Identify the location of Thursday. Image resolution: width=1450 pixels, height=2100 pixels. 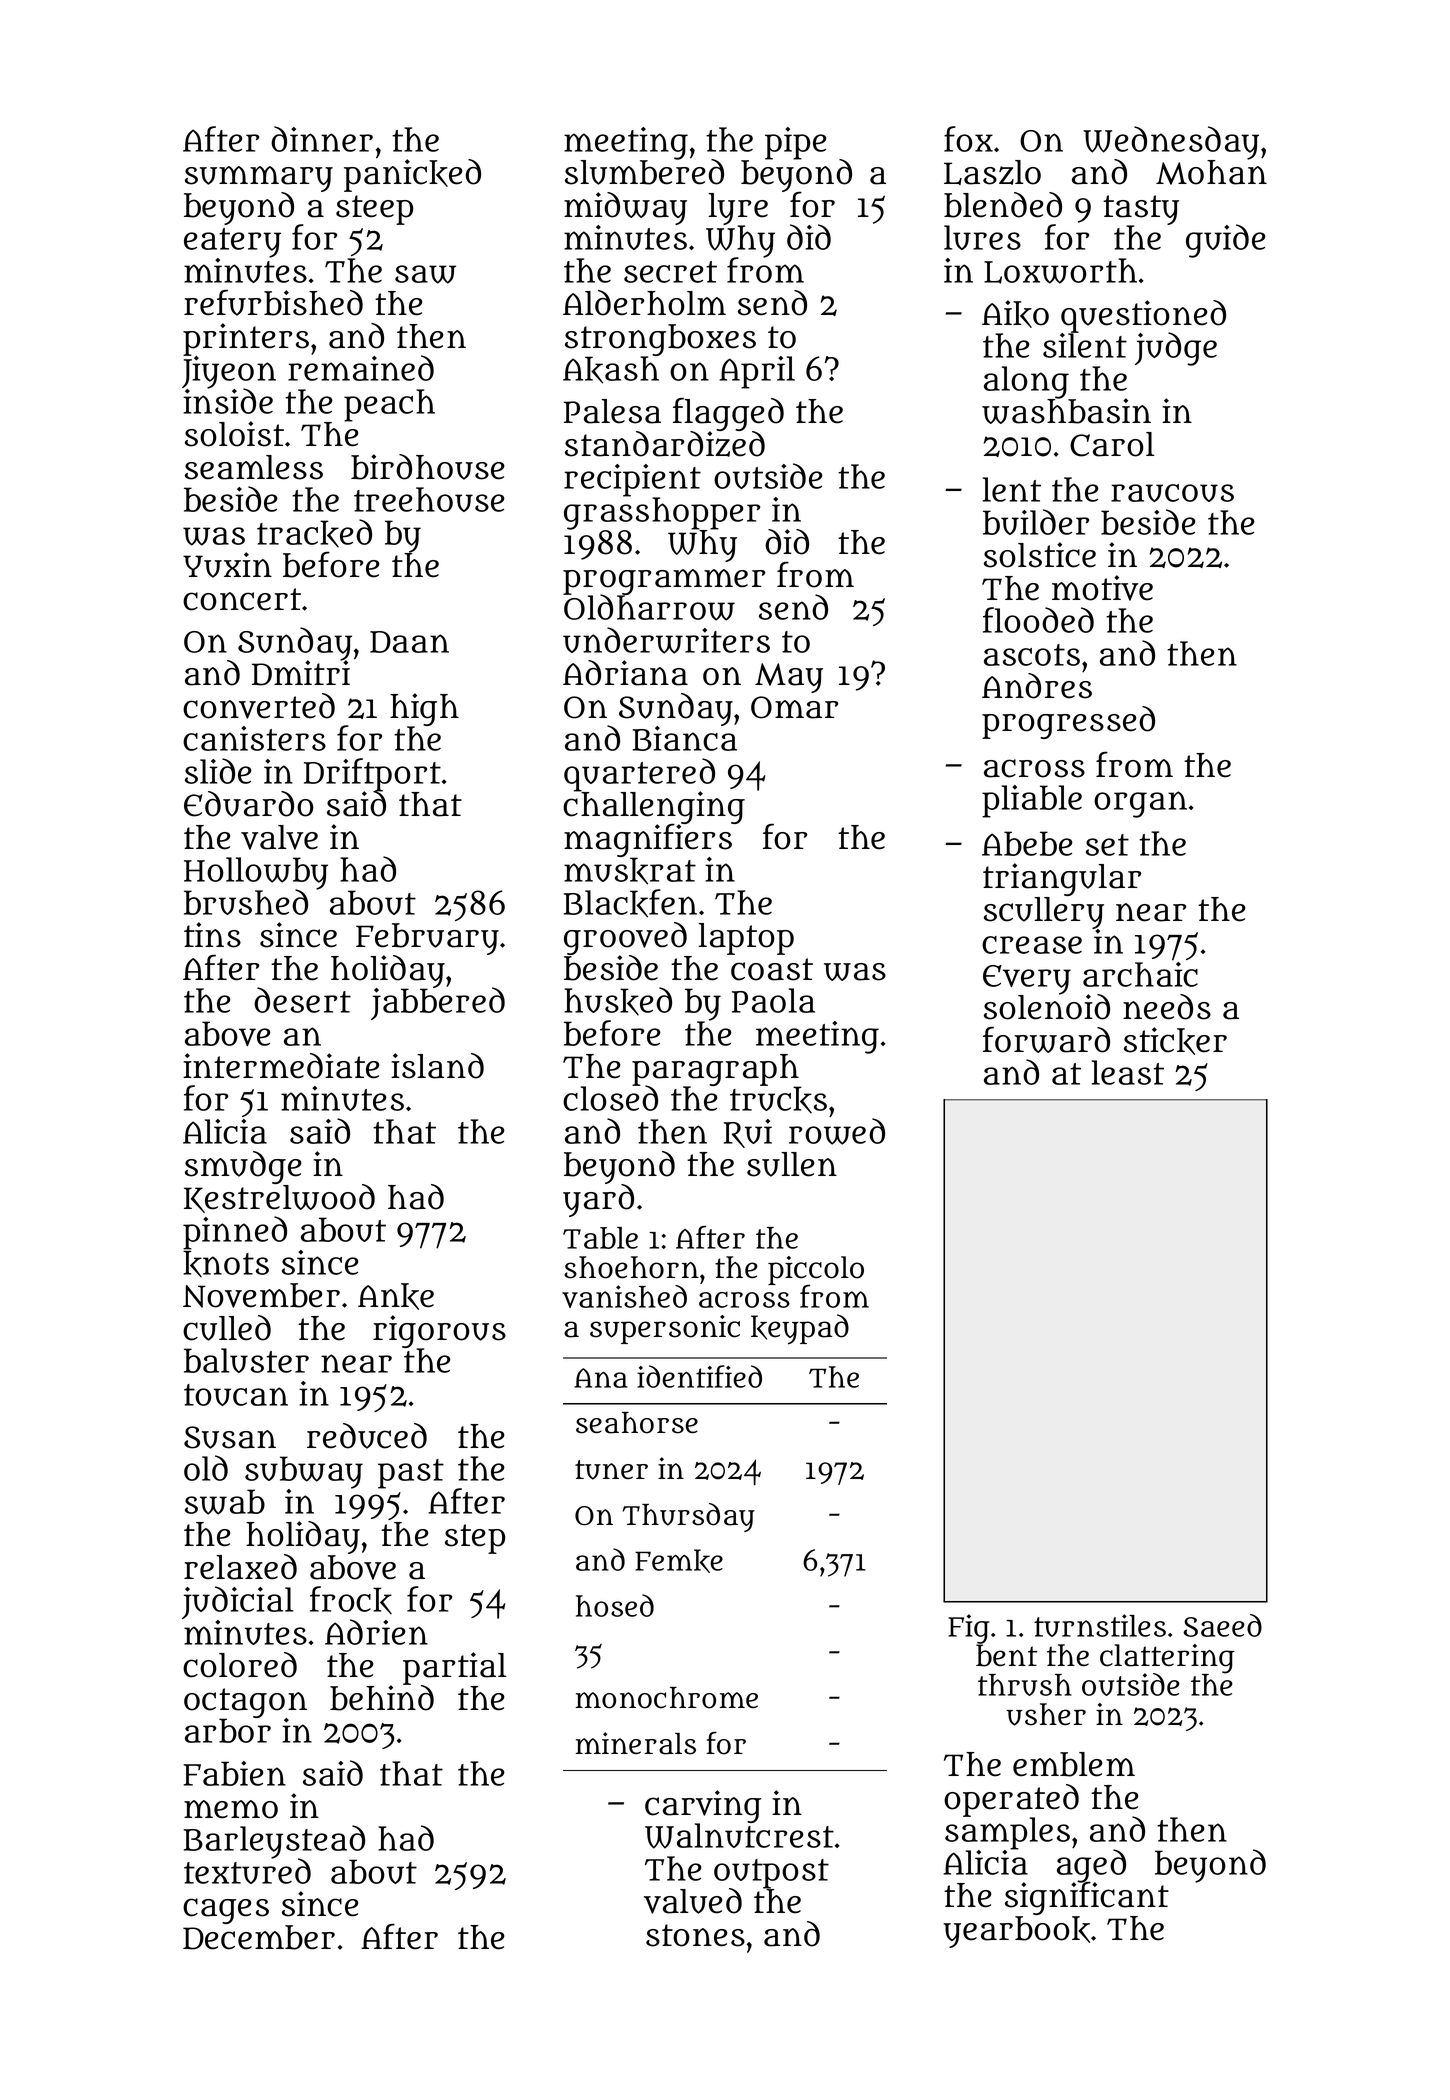
(689, 1517).
